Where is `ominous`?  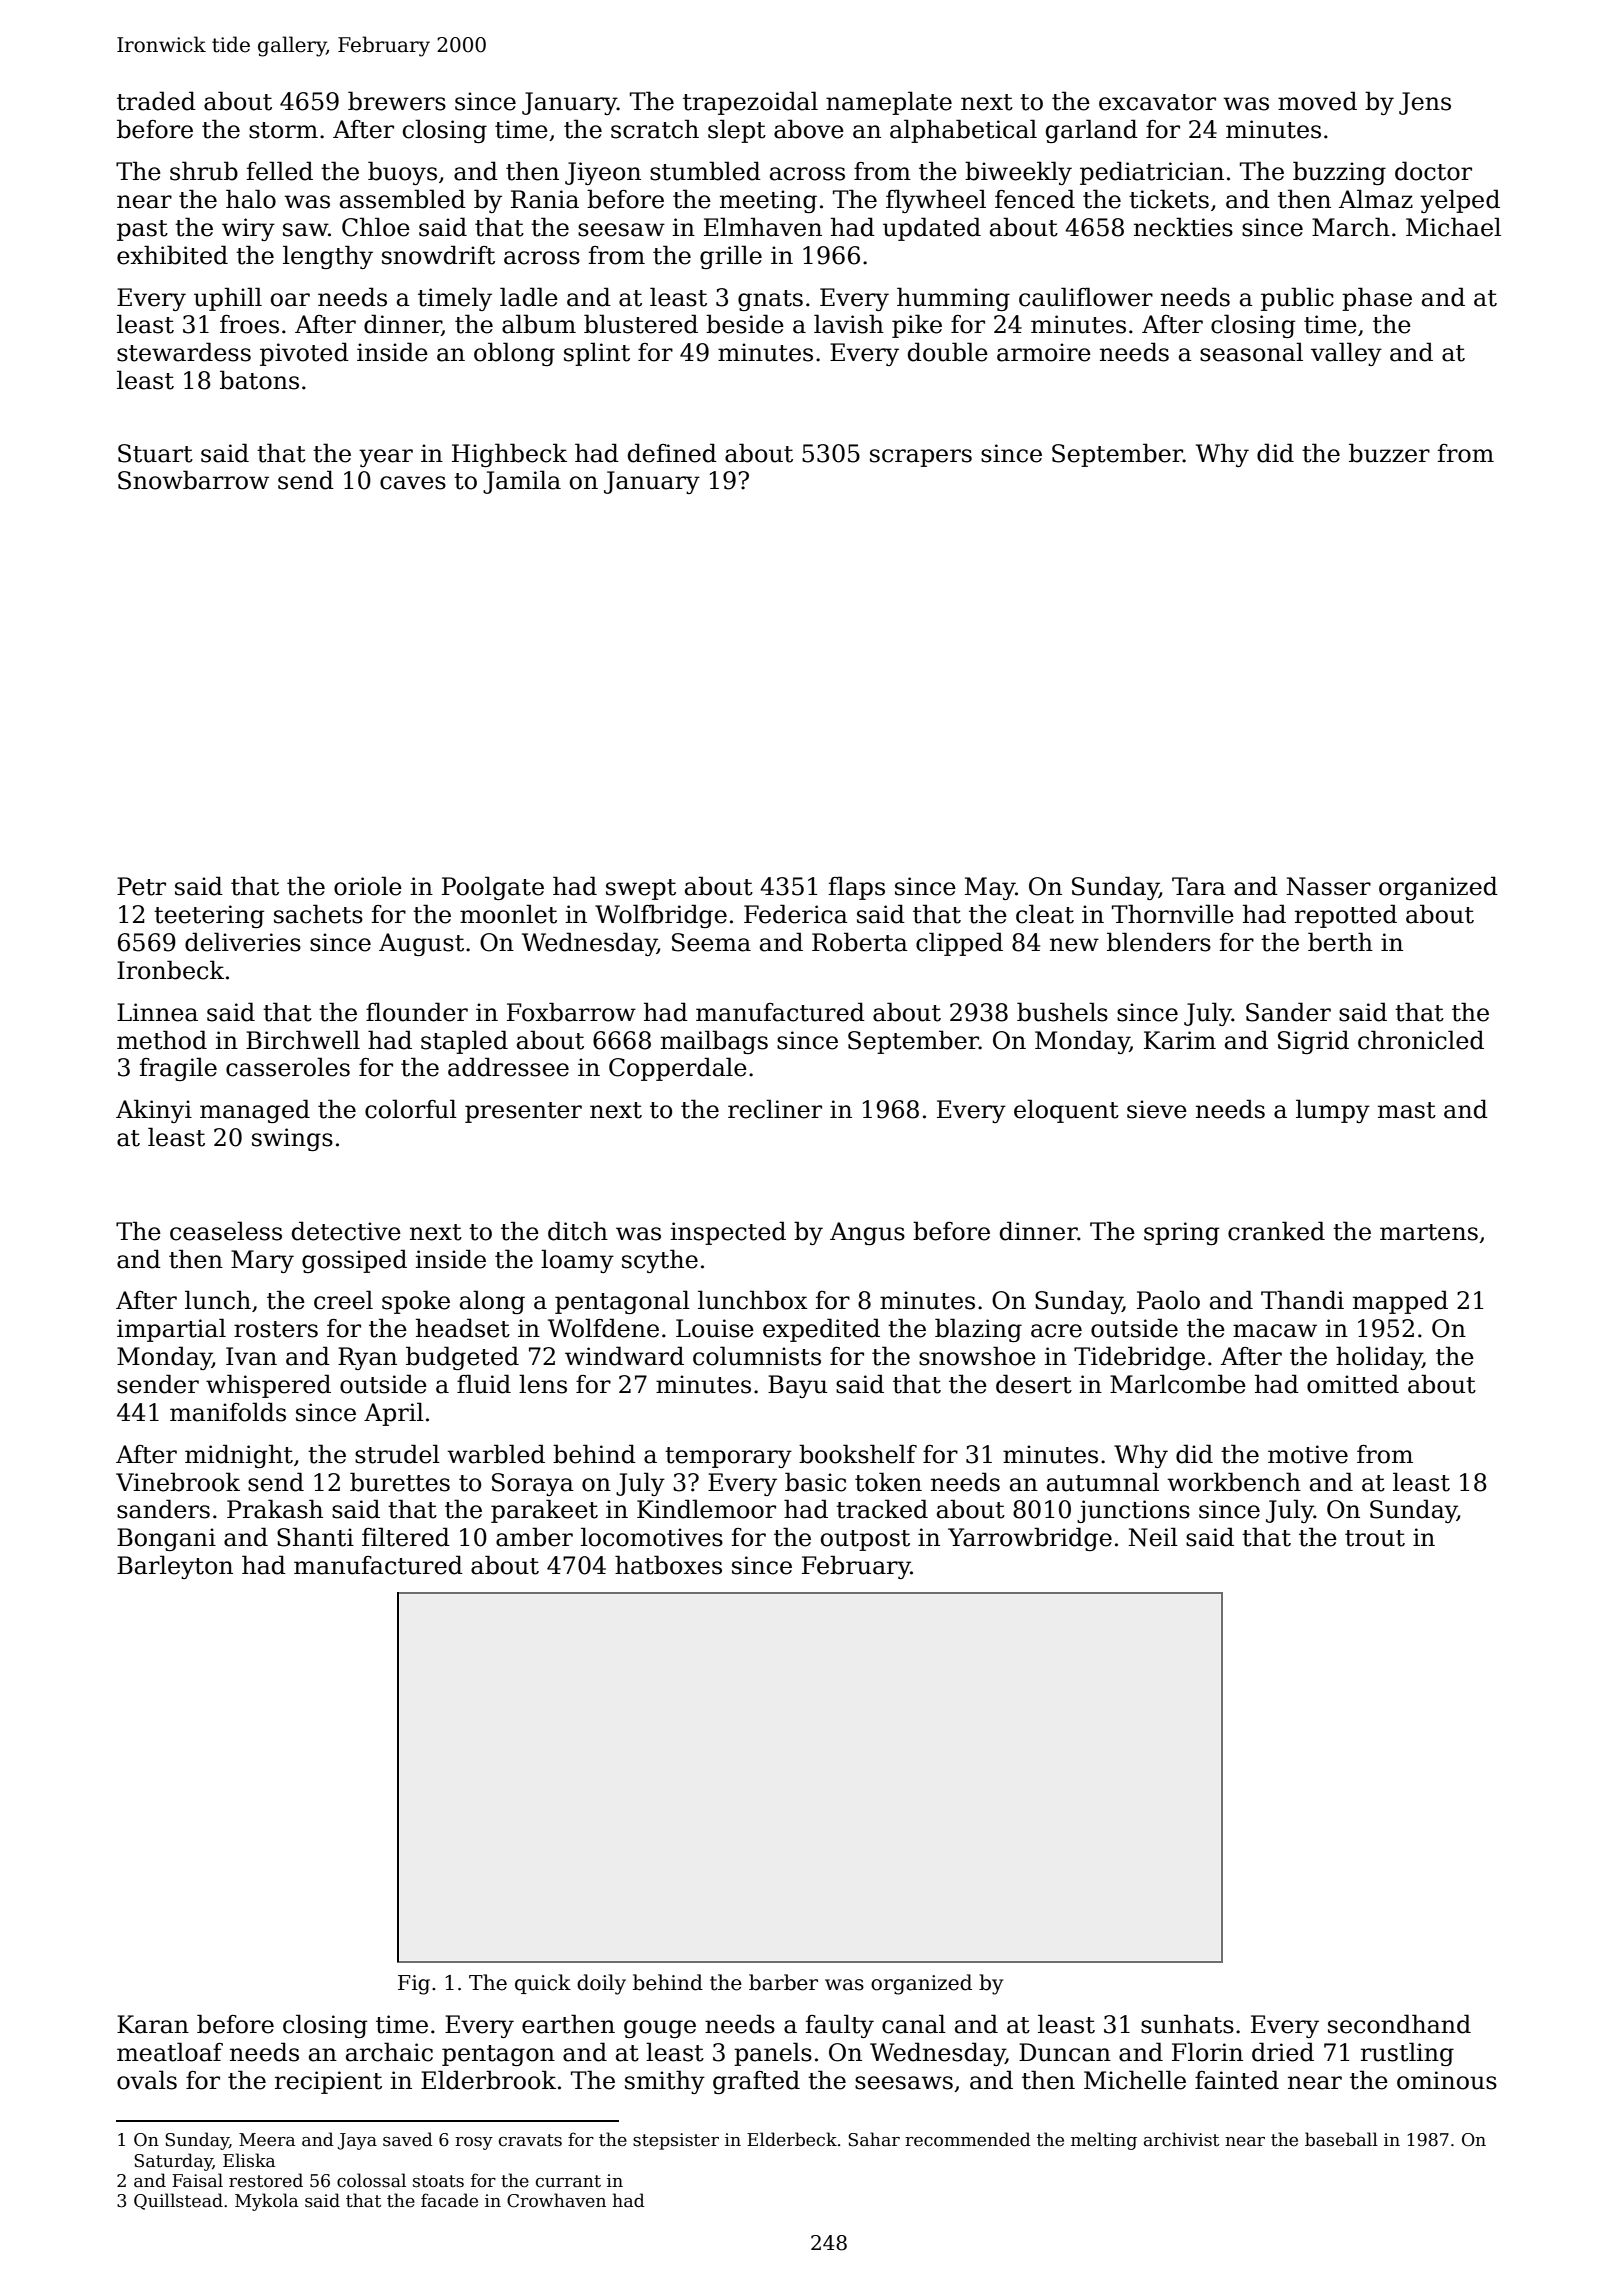
ominous is located at coordinates (1447, 2080).
